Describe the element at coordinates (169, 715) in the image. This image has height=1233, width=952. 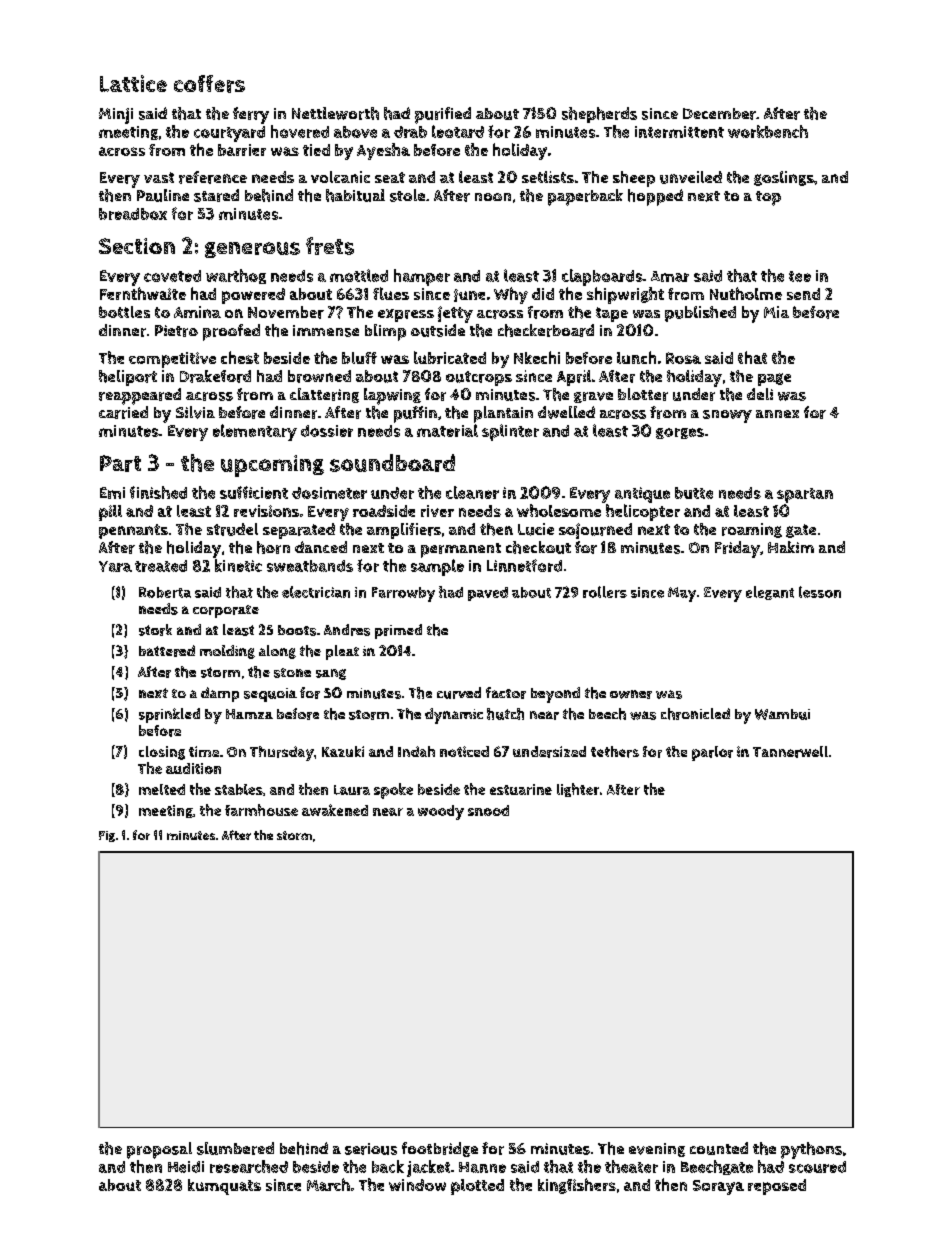
I see `sprinkled` at that location.
